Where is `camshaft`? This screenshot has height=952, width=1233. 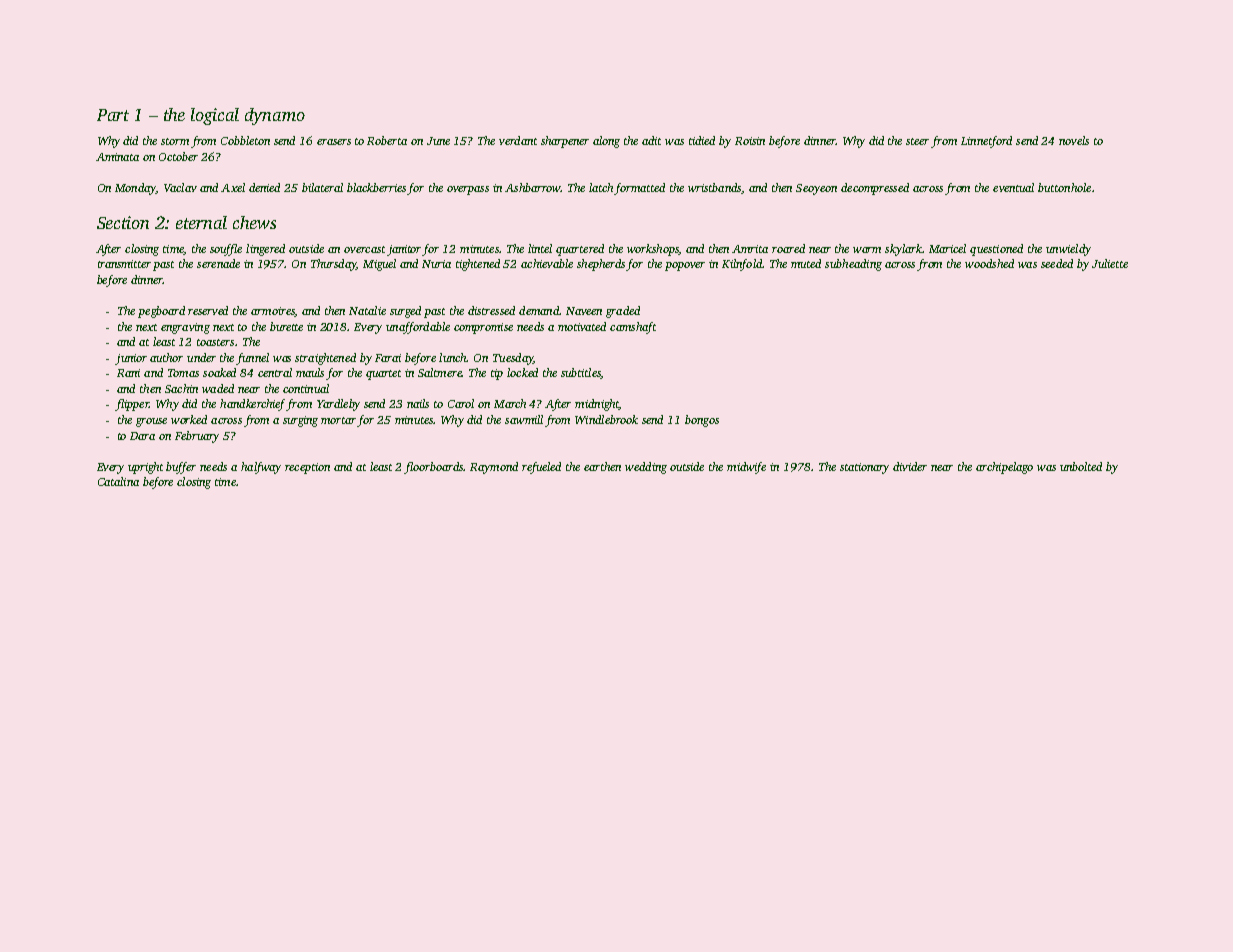 camshaft is located at coordinates (633, 328).
